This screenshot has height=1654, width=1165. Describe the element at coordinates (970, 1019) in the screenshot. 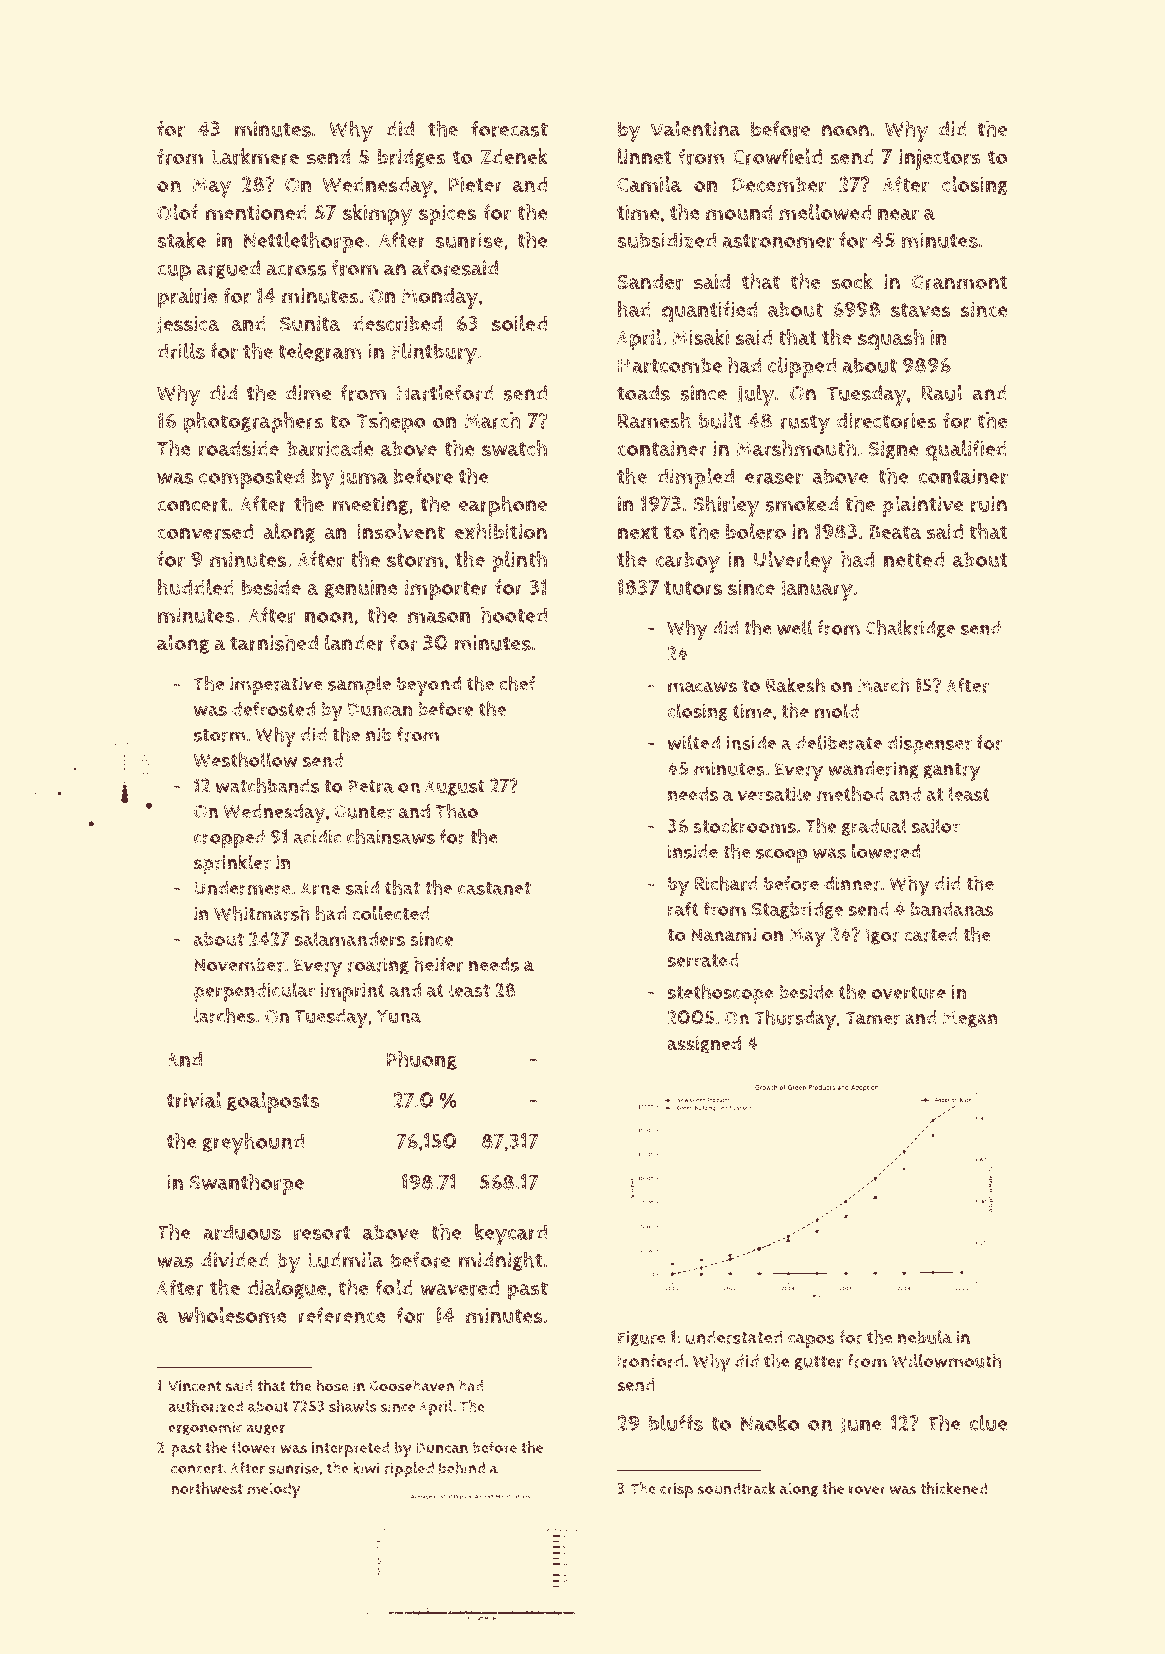

I see `Megan` at that location.
